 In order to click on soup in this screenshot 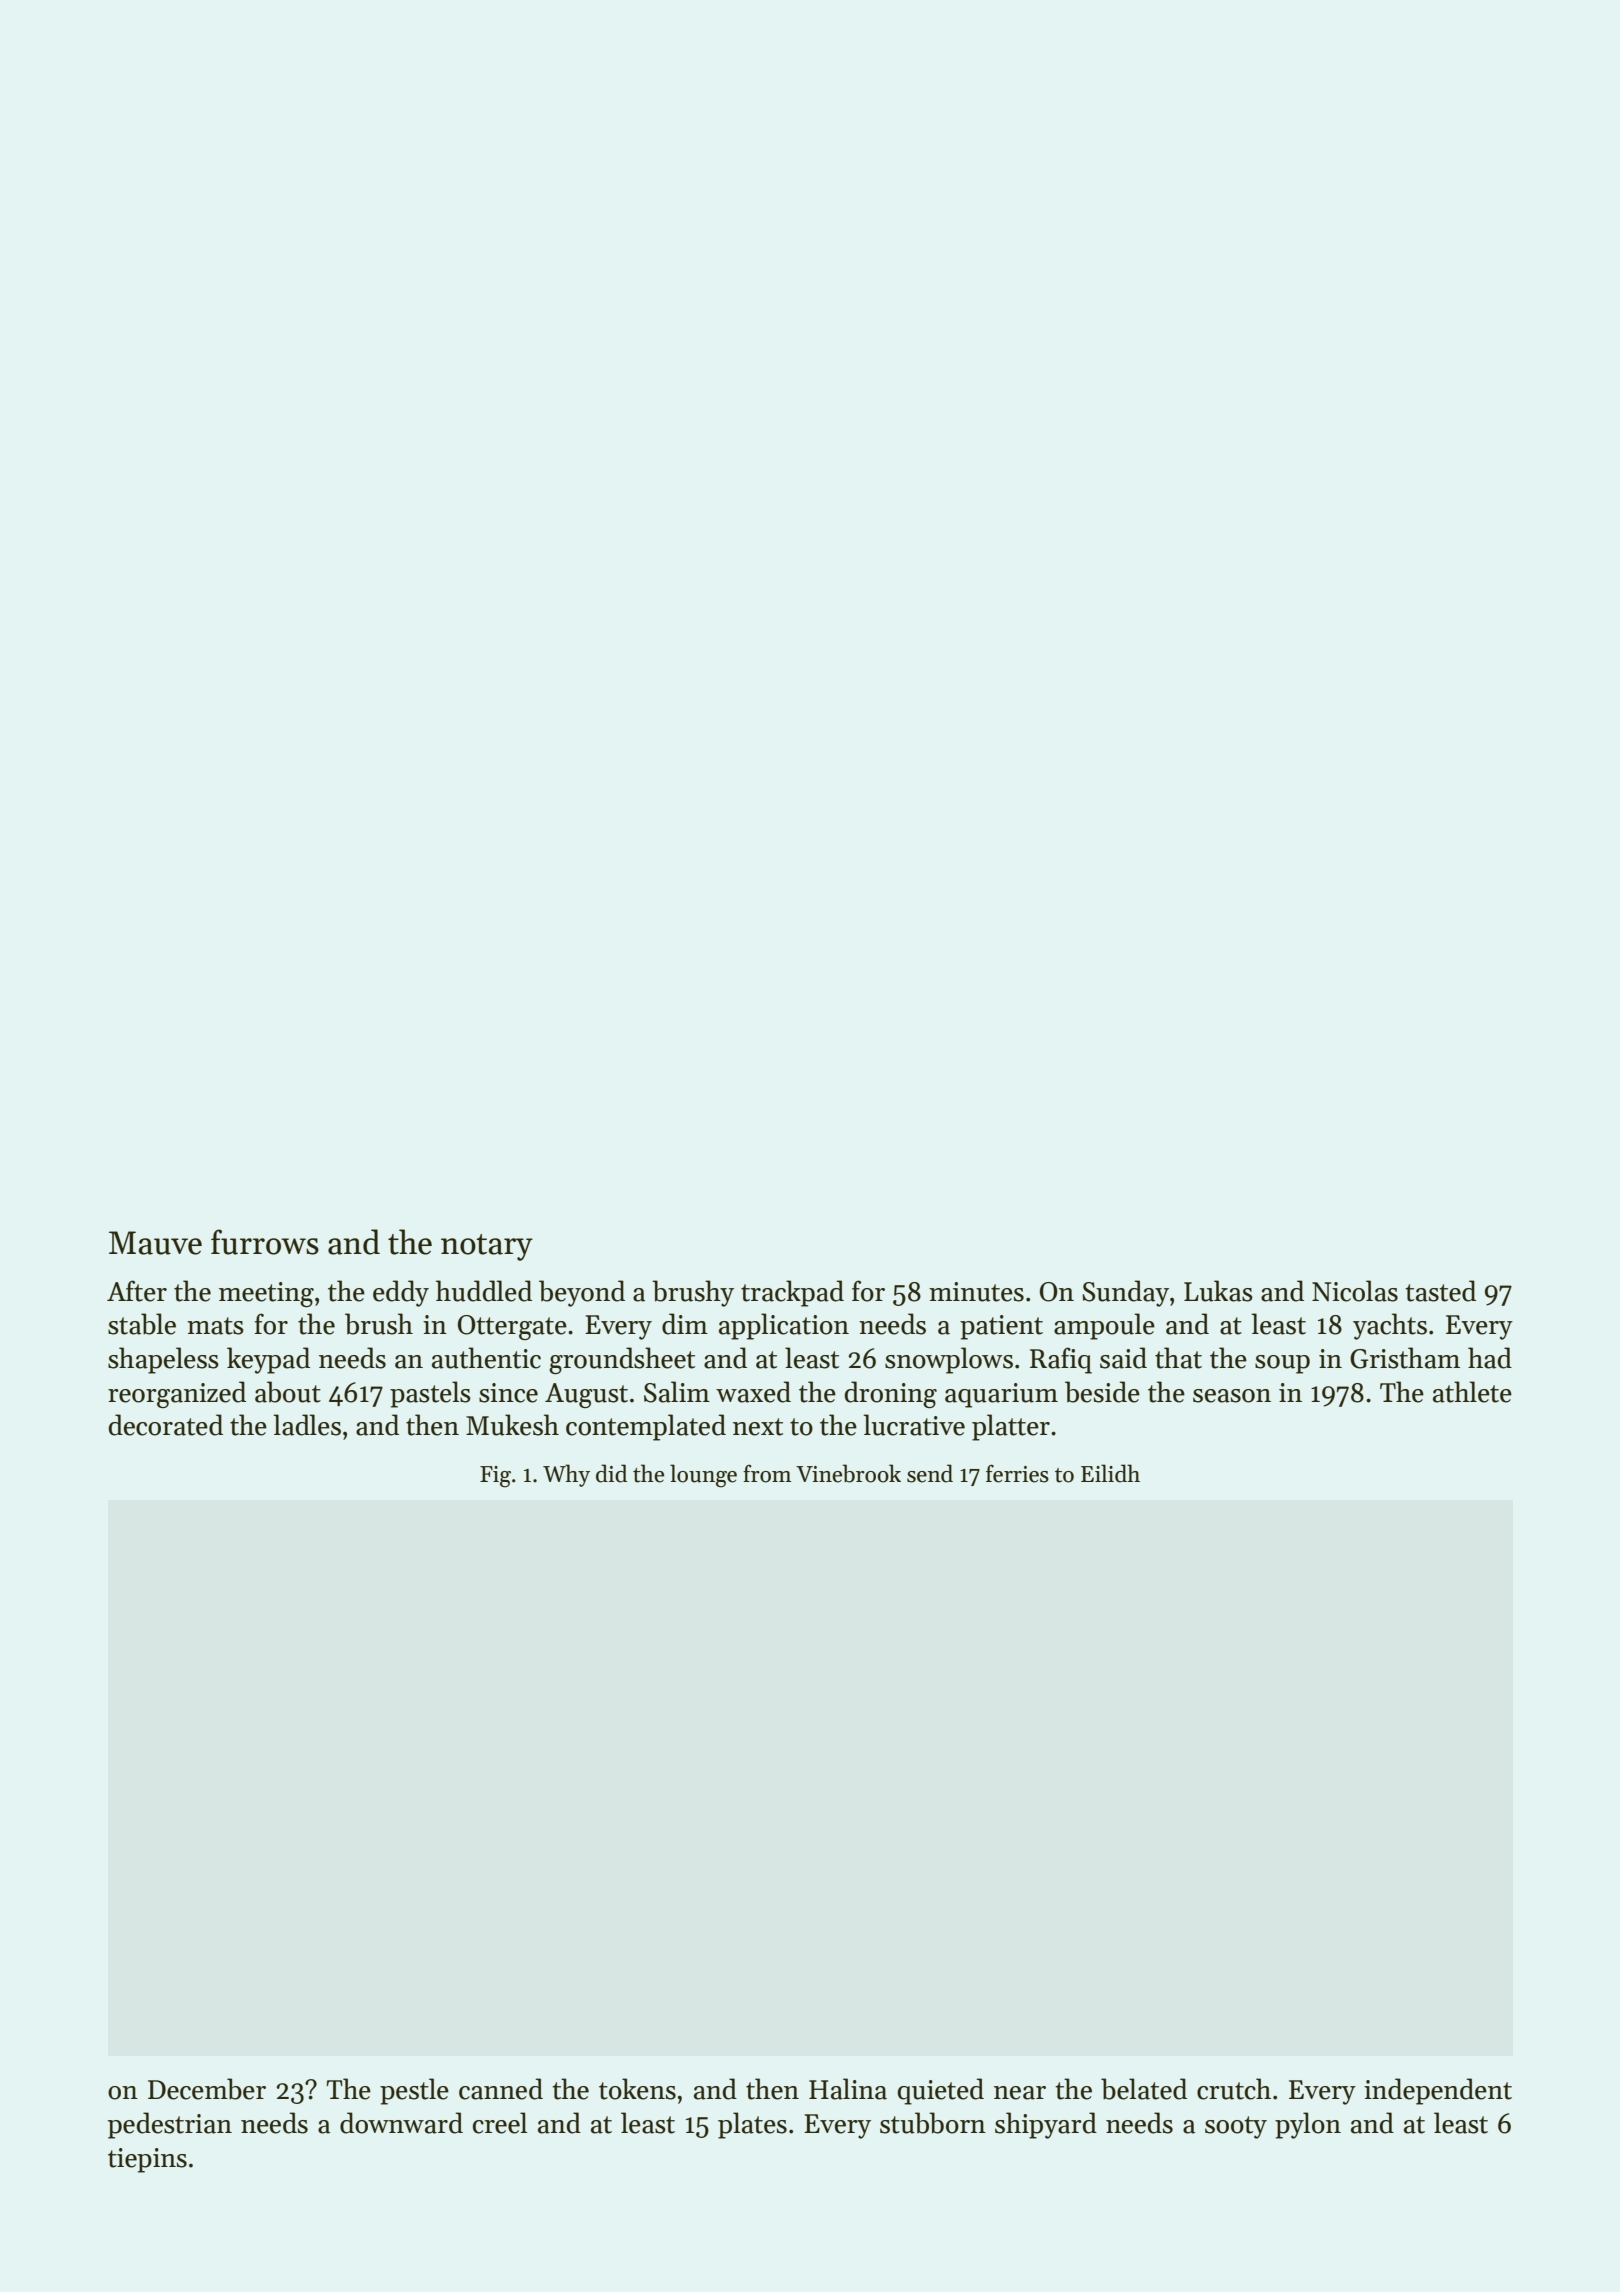, I will do `click(1282, 1364)`.
